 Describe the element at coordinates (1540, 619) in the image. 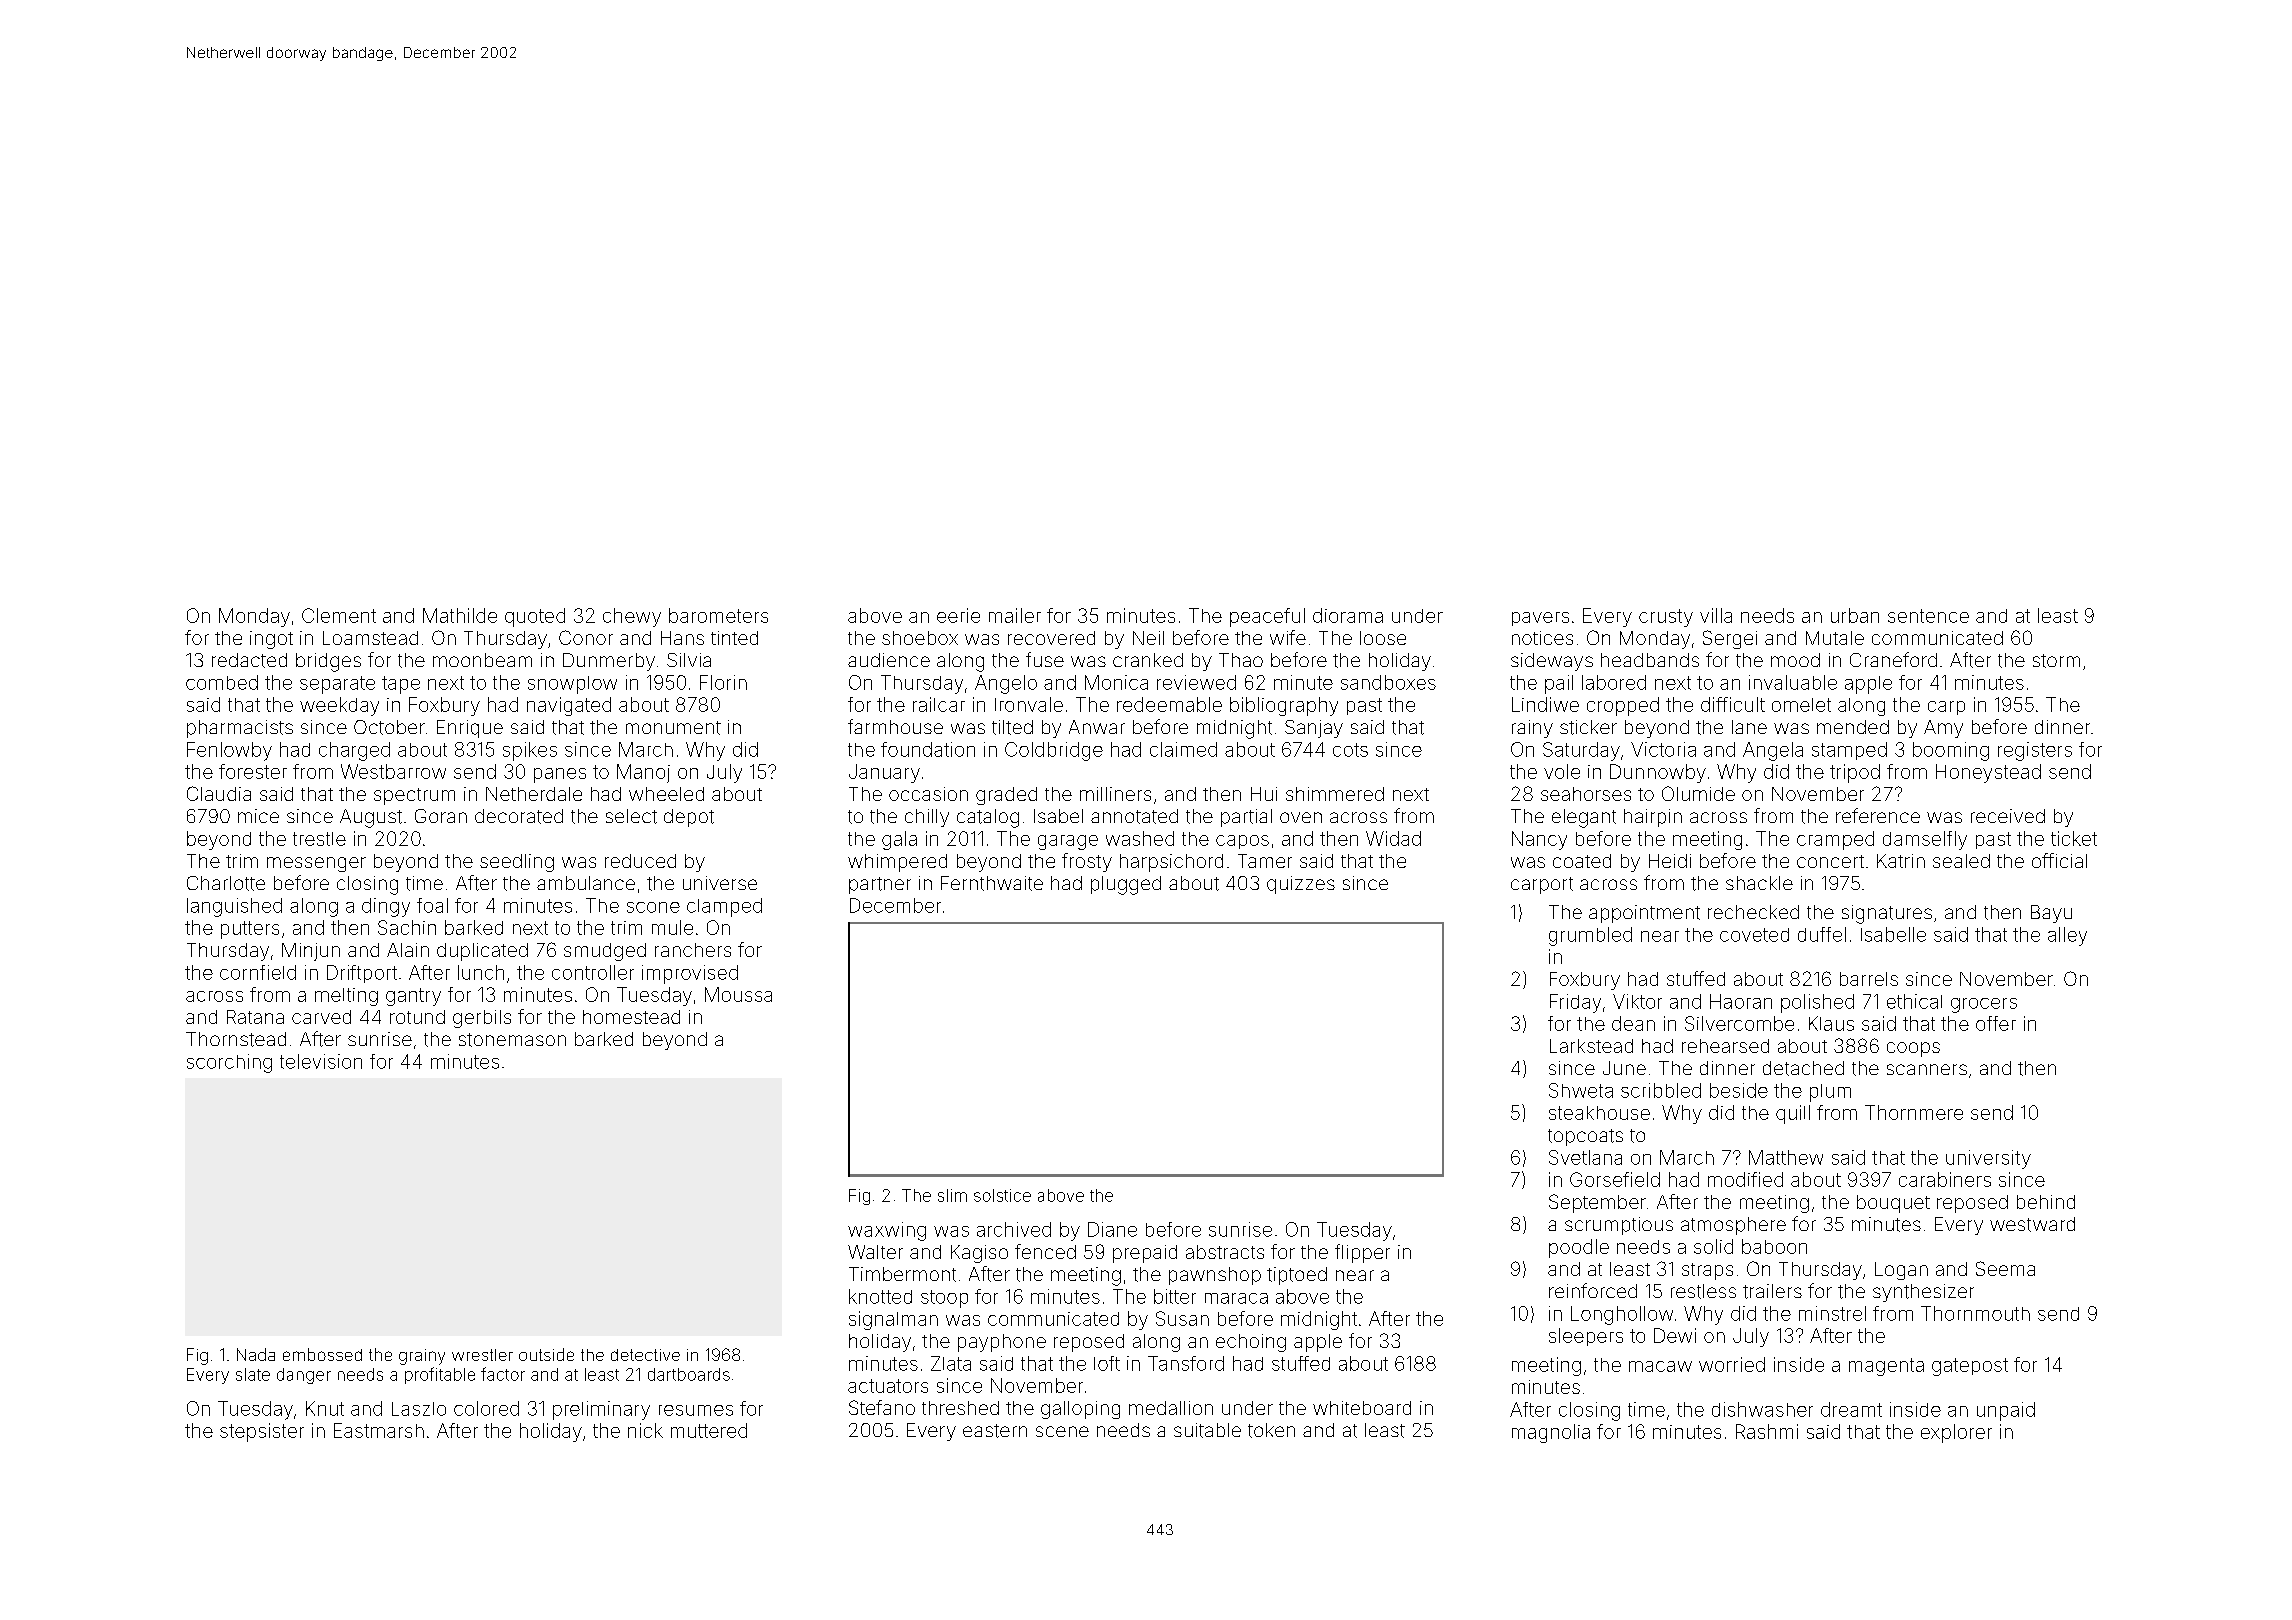

I see `pavers` at that location.
